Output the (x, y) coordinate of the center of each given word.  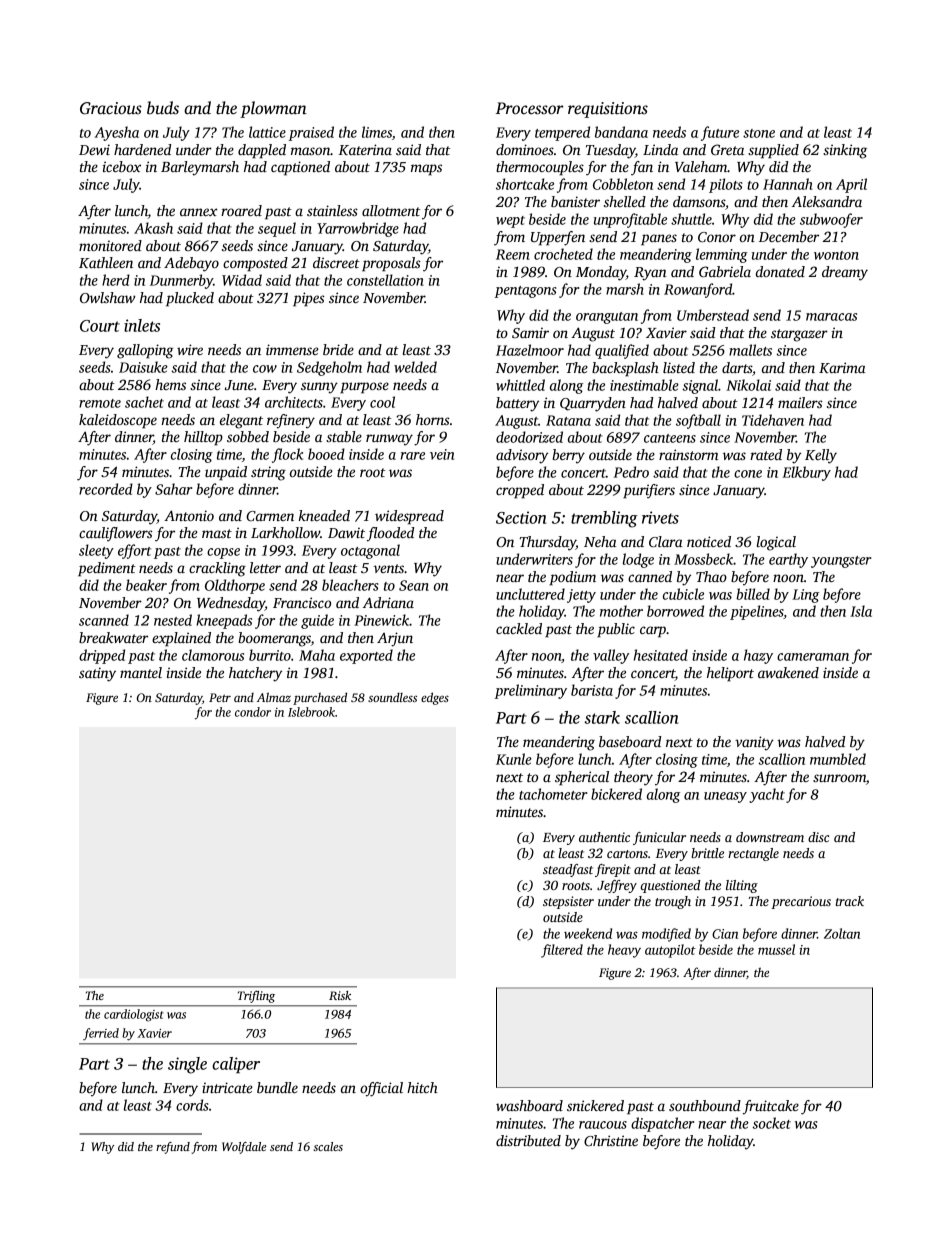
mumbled (838, 759)
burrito (270, 655)
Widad (242, 280)
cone (748, 474)
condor (253, 712)
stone (759, 133)
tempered (562, 133)
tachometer (553, 794)
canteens (670, 438)
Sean (414, 585)
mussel (776, 949)
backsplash (625, 369)
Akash (153, 228)
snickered (595, 1105)
